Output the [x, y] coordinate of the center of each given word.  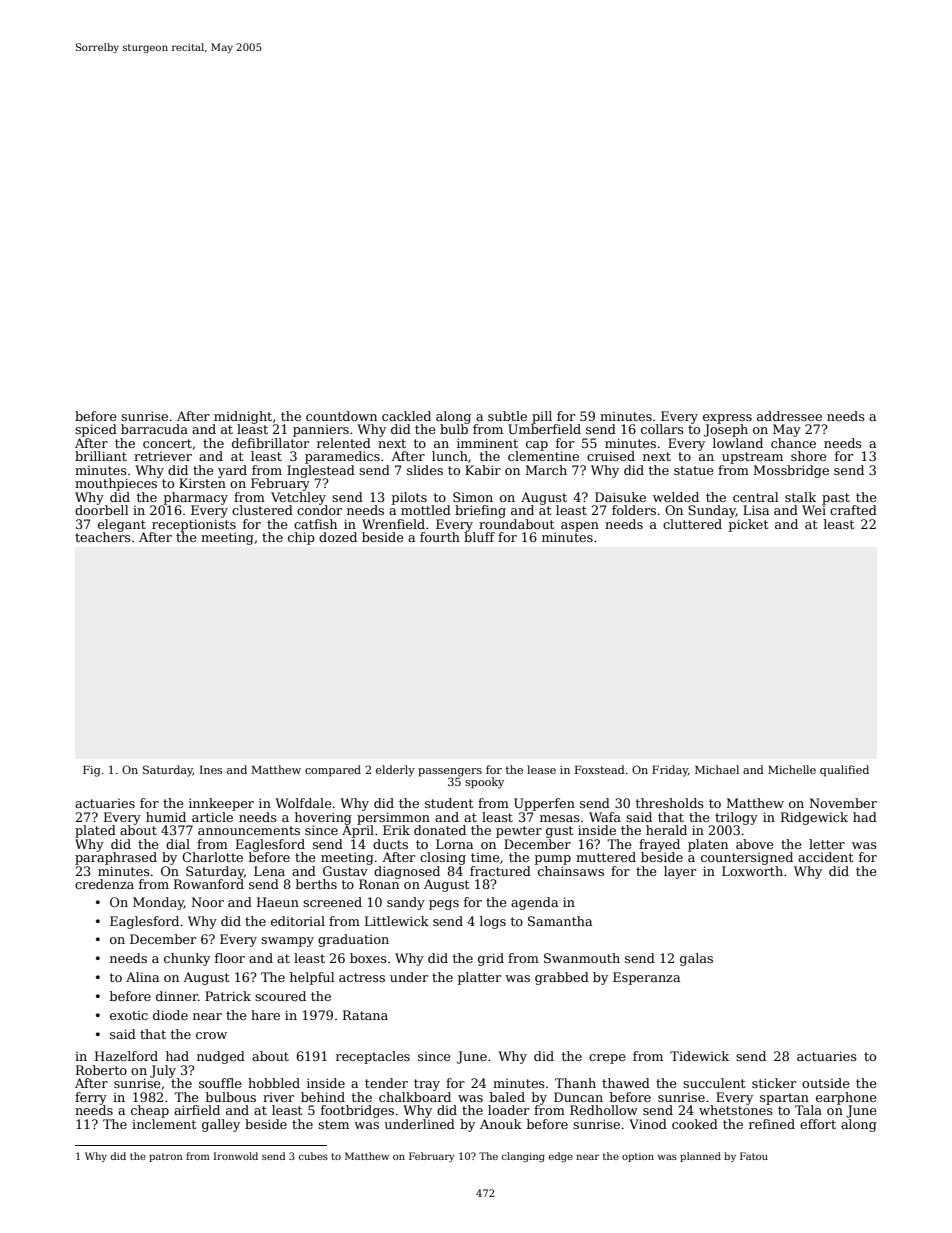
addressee [789, 416]
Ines [211, 770]
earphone [846, 1098]
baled [507, 1097]
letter [827, 844]
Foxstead [600, 769]
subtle [507, 416]
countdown [341, 416]
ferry [91, 1098]
